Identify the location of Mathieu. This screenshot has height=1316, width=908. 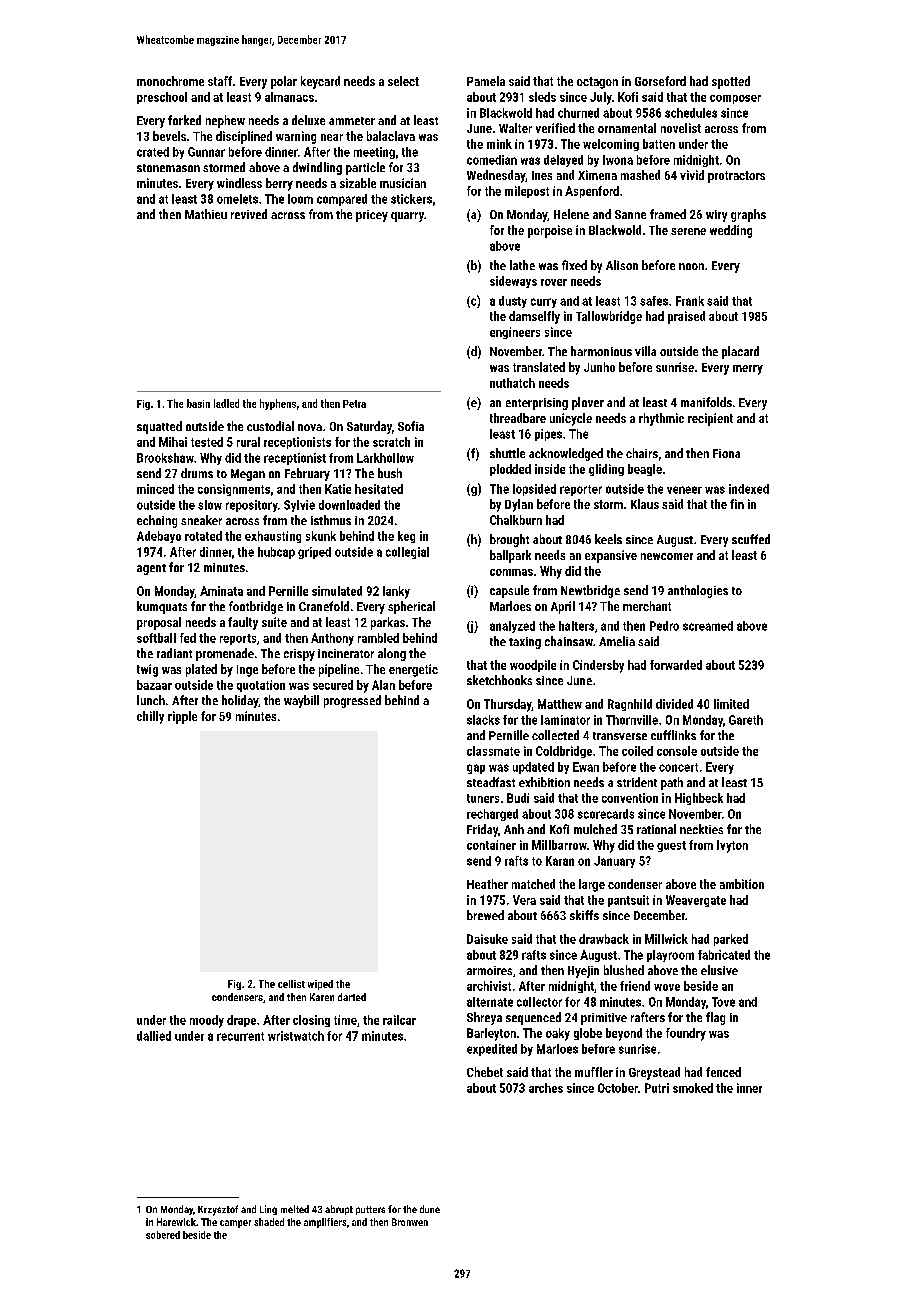
(206, 214).
